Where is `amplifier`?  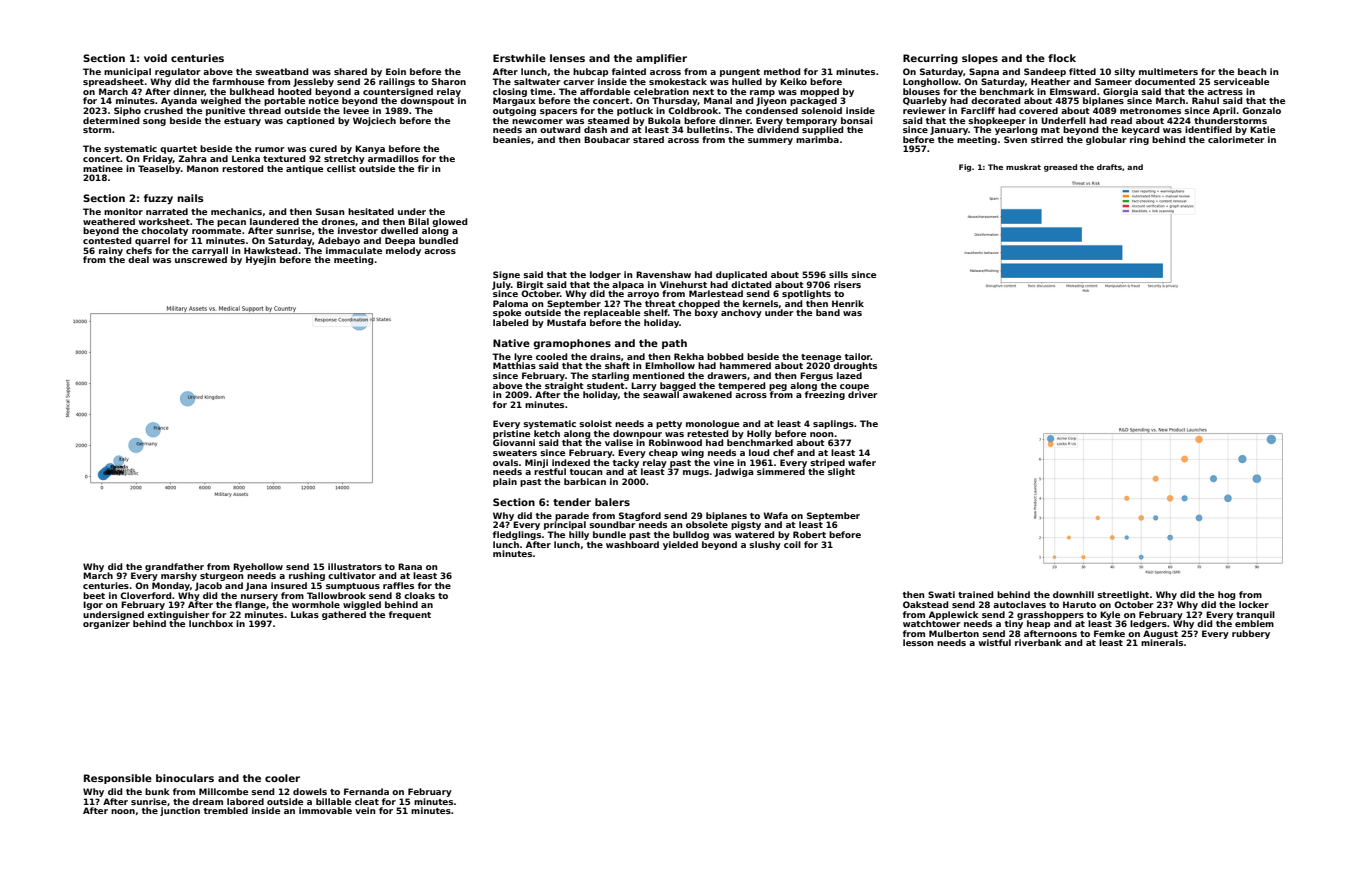
amplifier is located at coordinates (661, 59).
